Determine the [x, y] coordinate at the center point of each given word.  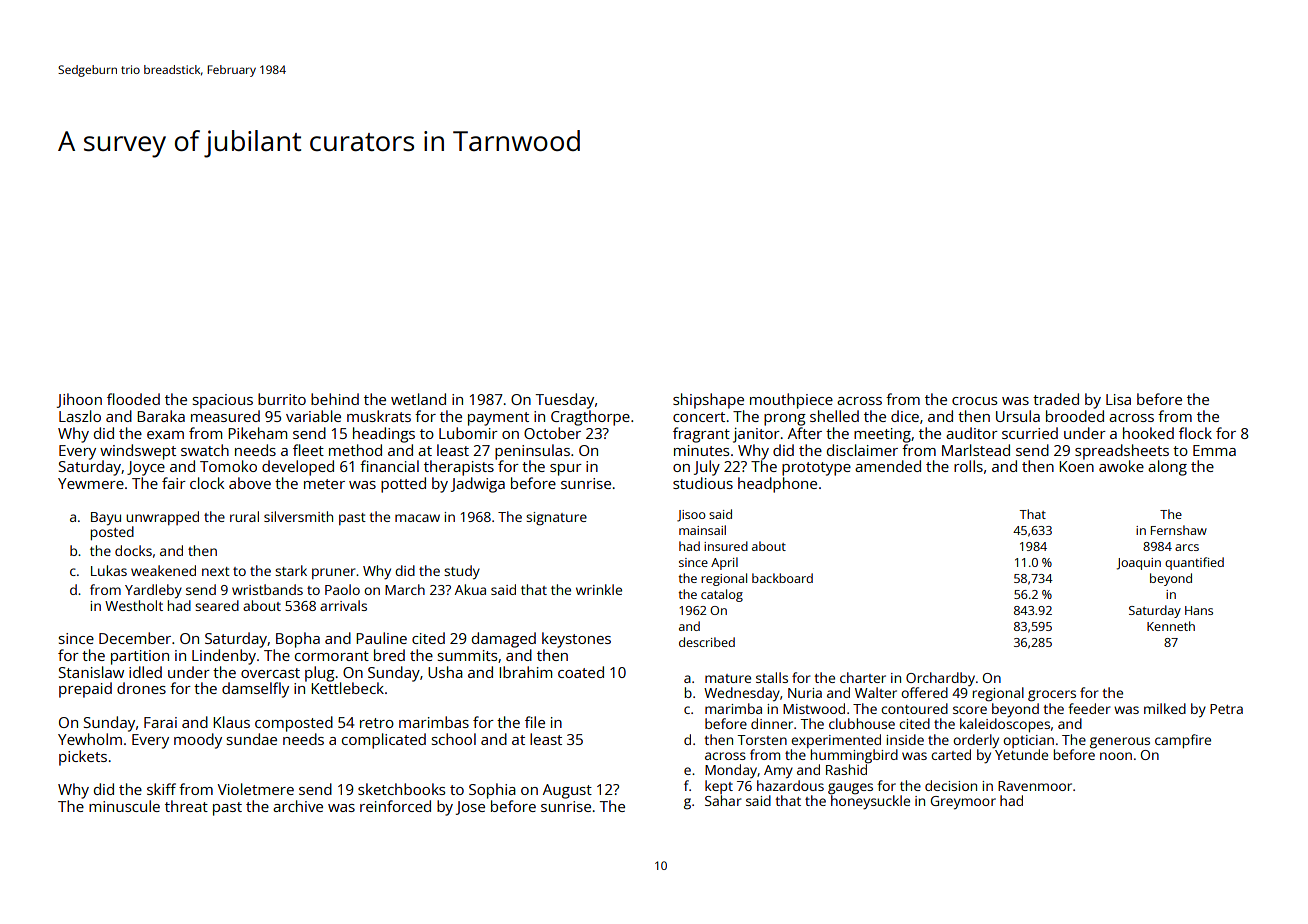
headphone [777, 485]
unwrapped [162, 518]
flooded [133, 399]
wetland [418, 399]
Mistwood [814, 708]
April [724, 563]
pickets [83, 758]
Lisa [1118, 399]
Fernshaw [1179, 530]
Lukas [109, 570]
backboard [782, 578]
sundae [252, 739]
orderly [976, 741]
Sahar [723, 800]
